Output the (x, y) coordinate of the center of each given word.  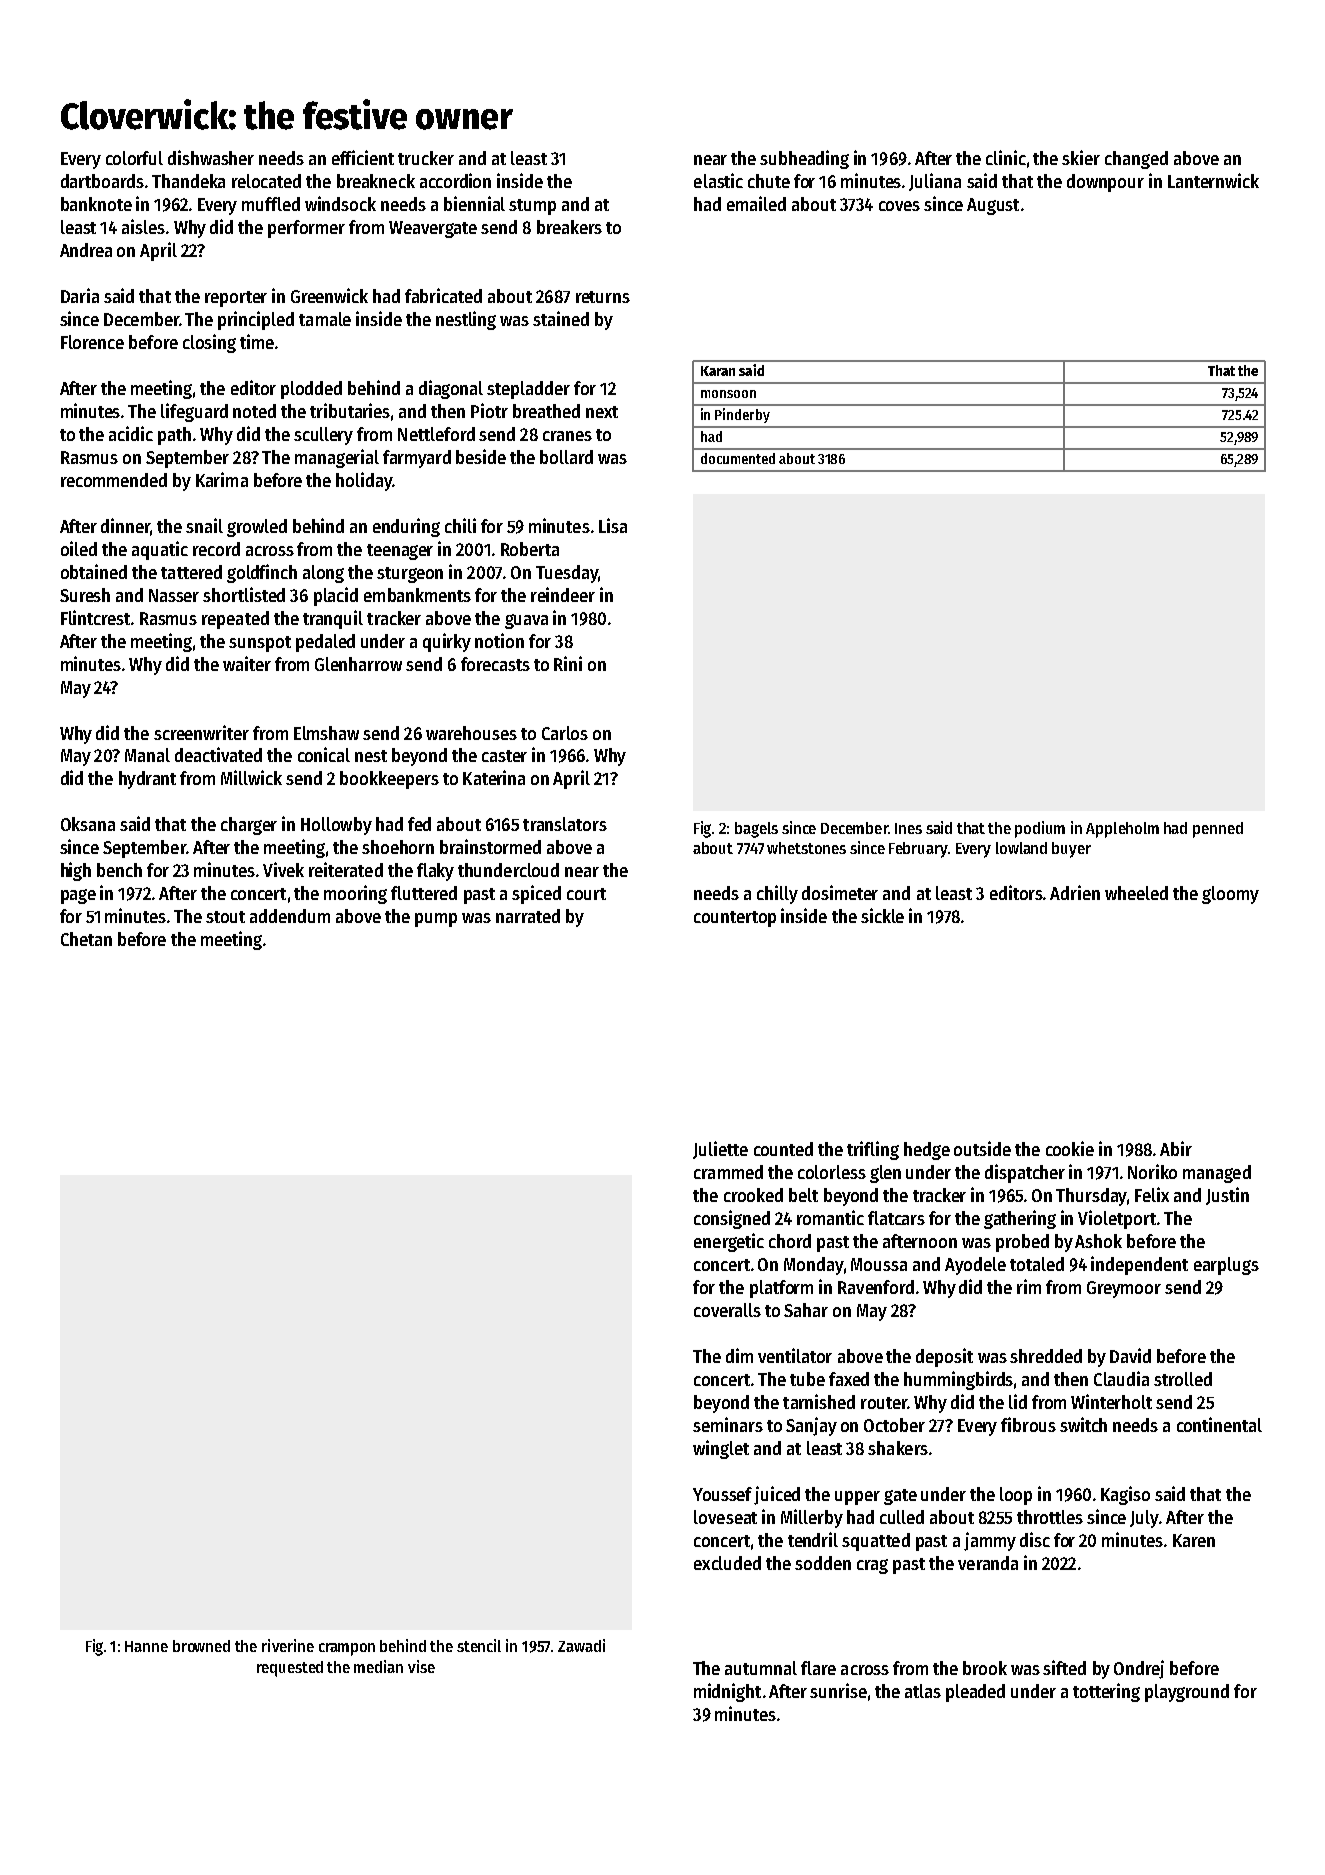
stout (225, 917)
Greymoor (1124, 1289)
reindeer (563, 594)
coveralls (727, 1310)
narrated (528, 916)
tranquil (333, 619)
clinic (1006, 157)
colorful (134, 158)
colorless (832, 1172)
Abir (1176, 1148)
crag (872, 1566)
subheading (804, 159)
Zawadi (581, 1645)
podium (1040, 829)
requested (290, 1669)
